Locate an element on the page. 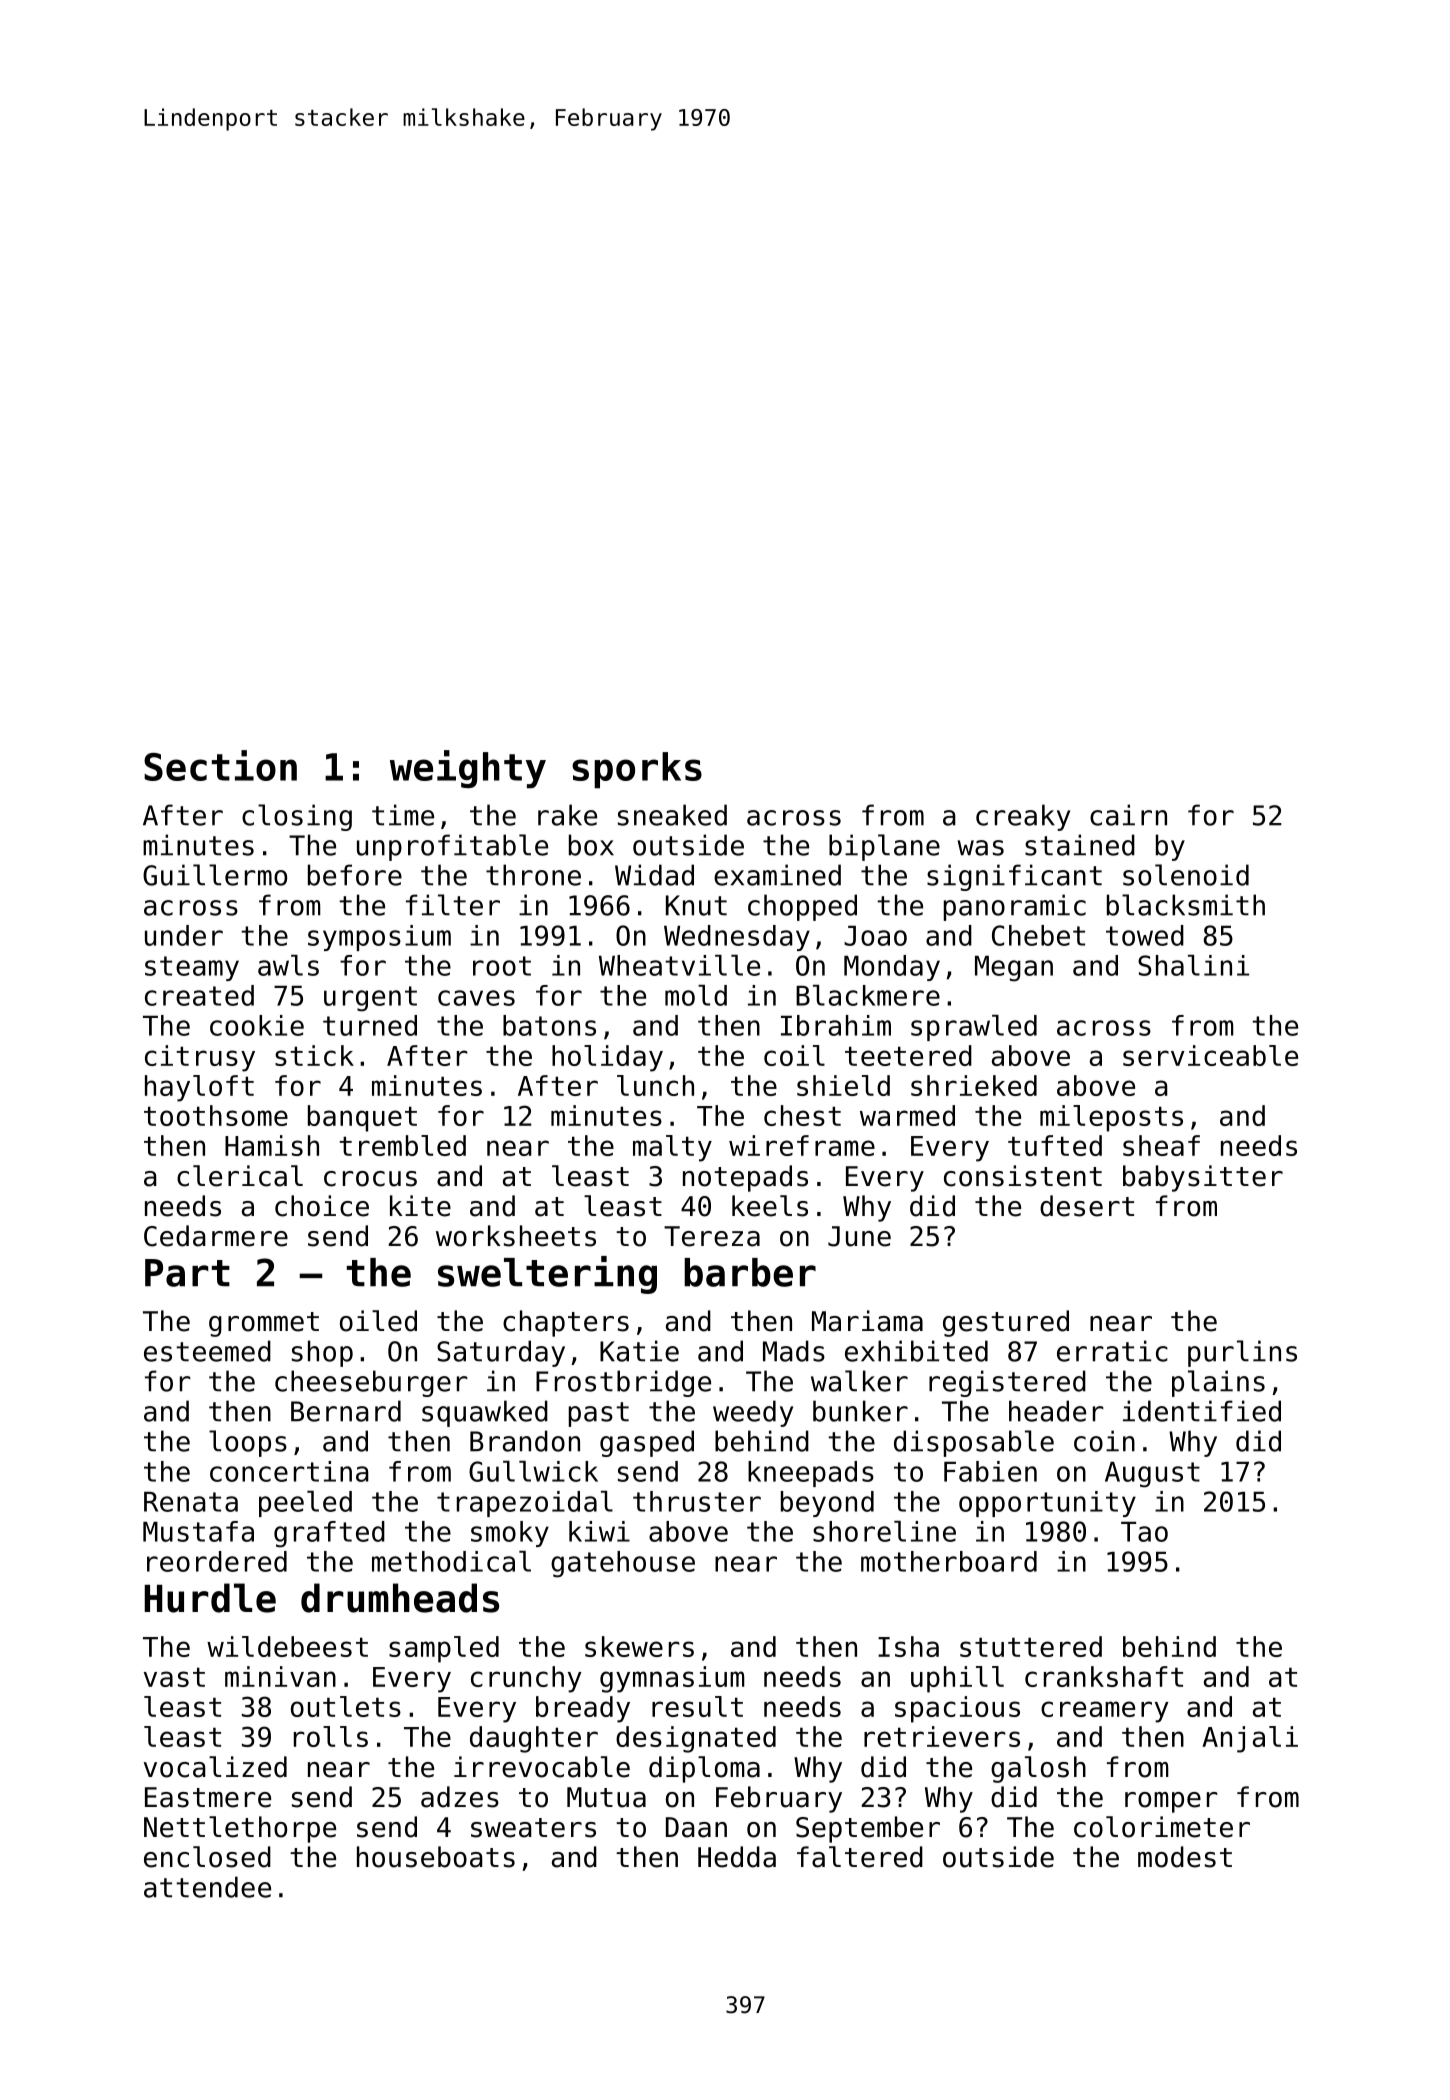 The height and width of the image is (2100, 1450). registered is located at coordinates (1007, 1383).
